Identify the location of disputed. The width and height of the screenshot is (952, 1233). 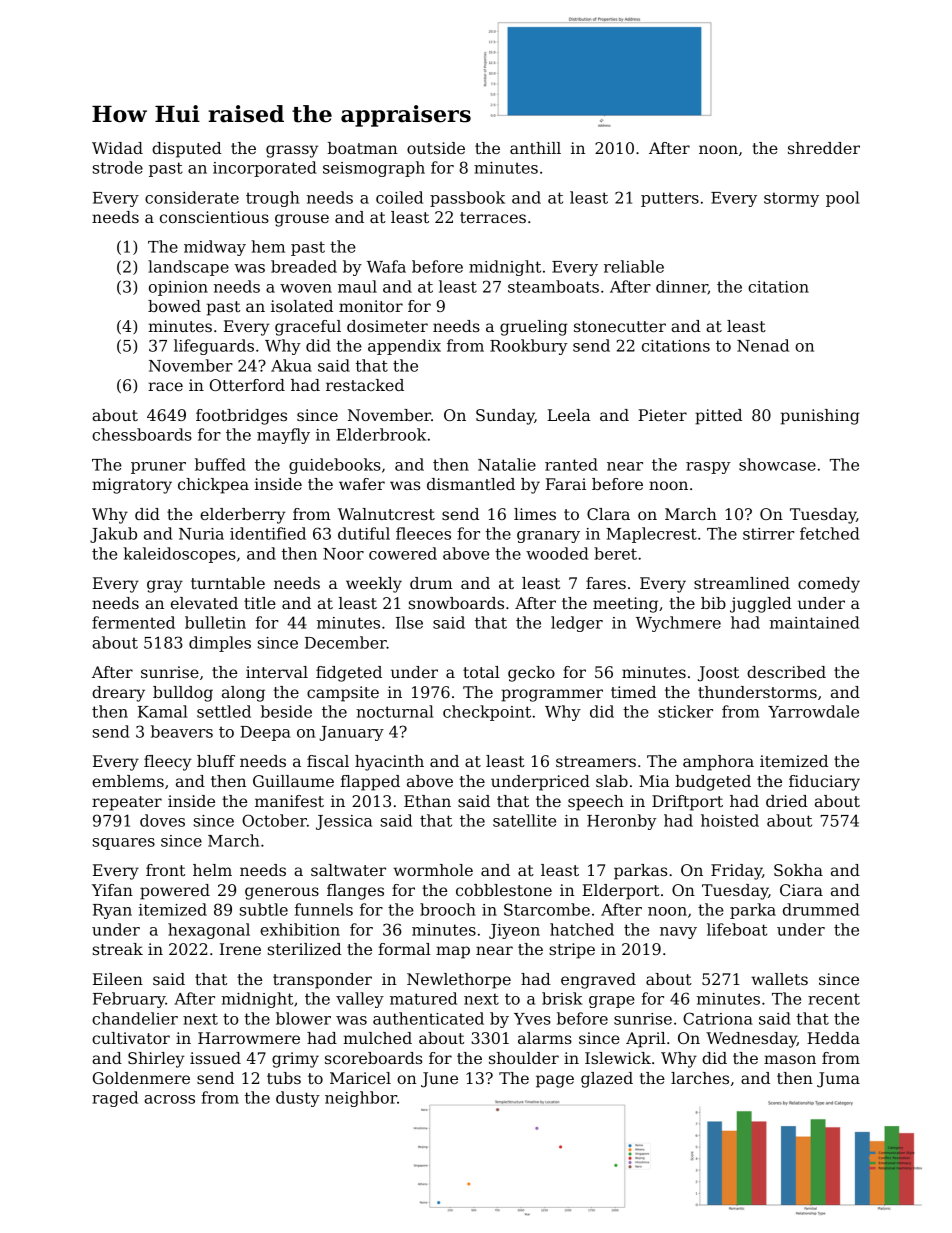
(187, 150).
